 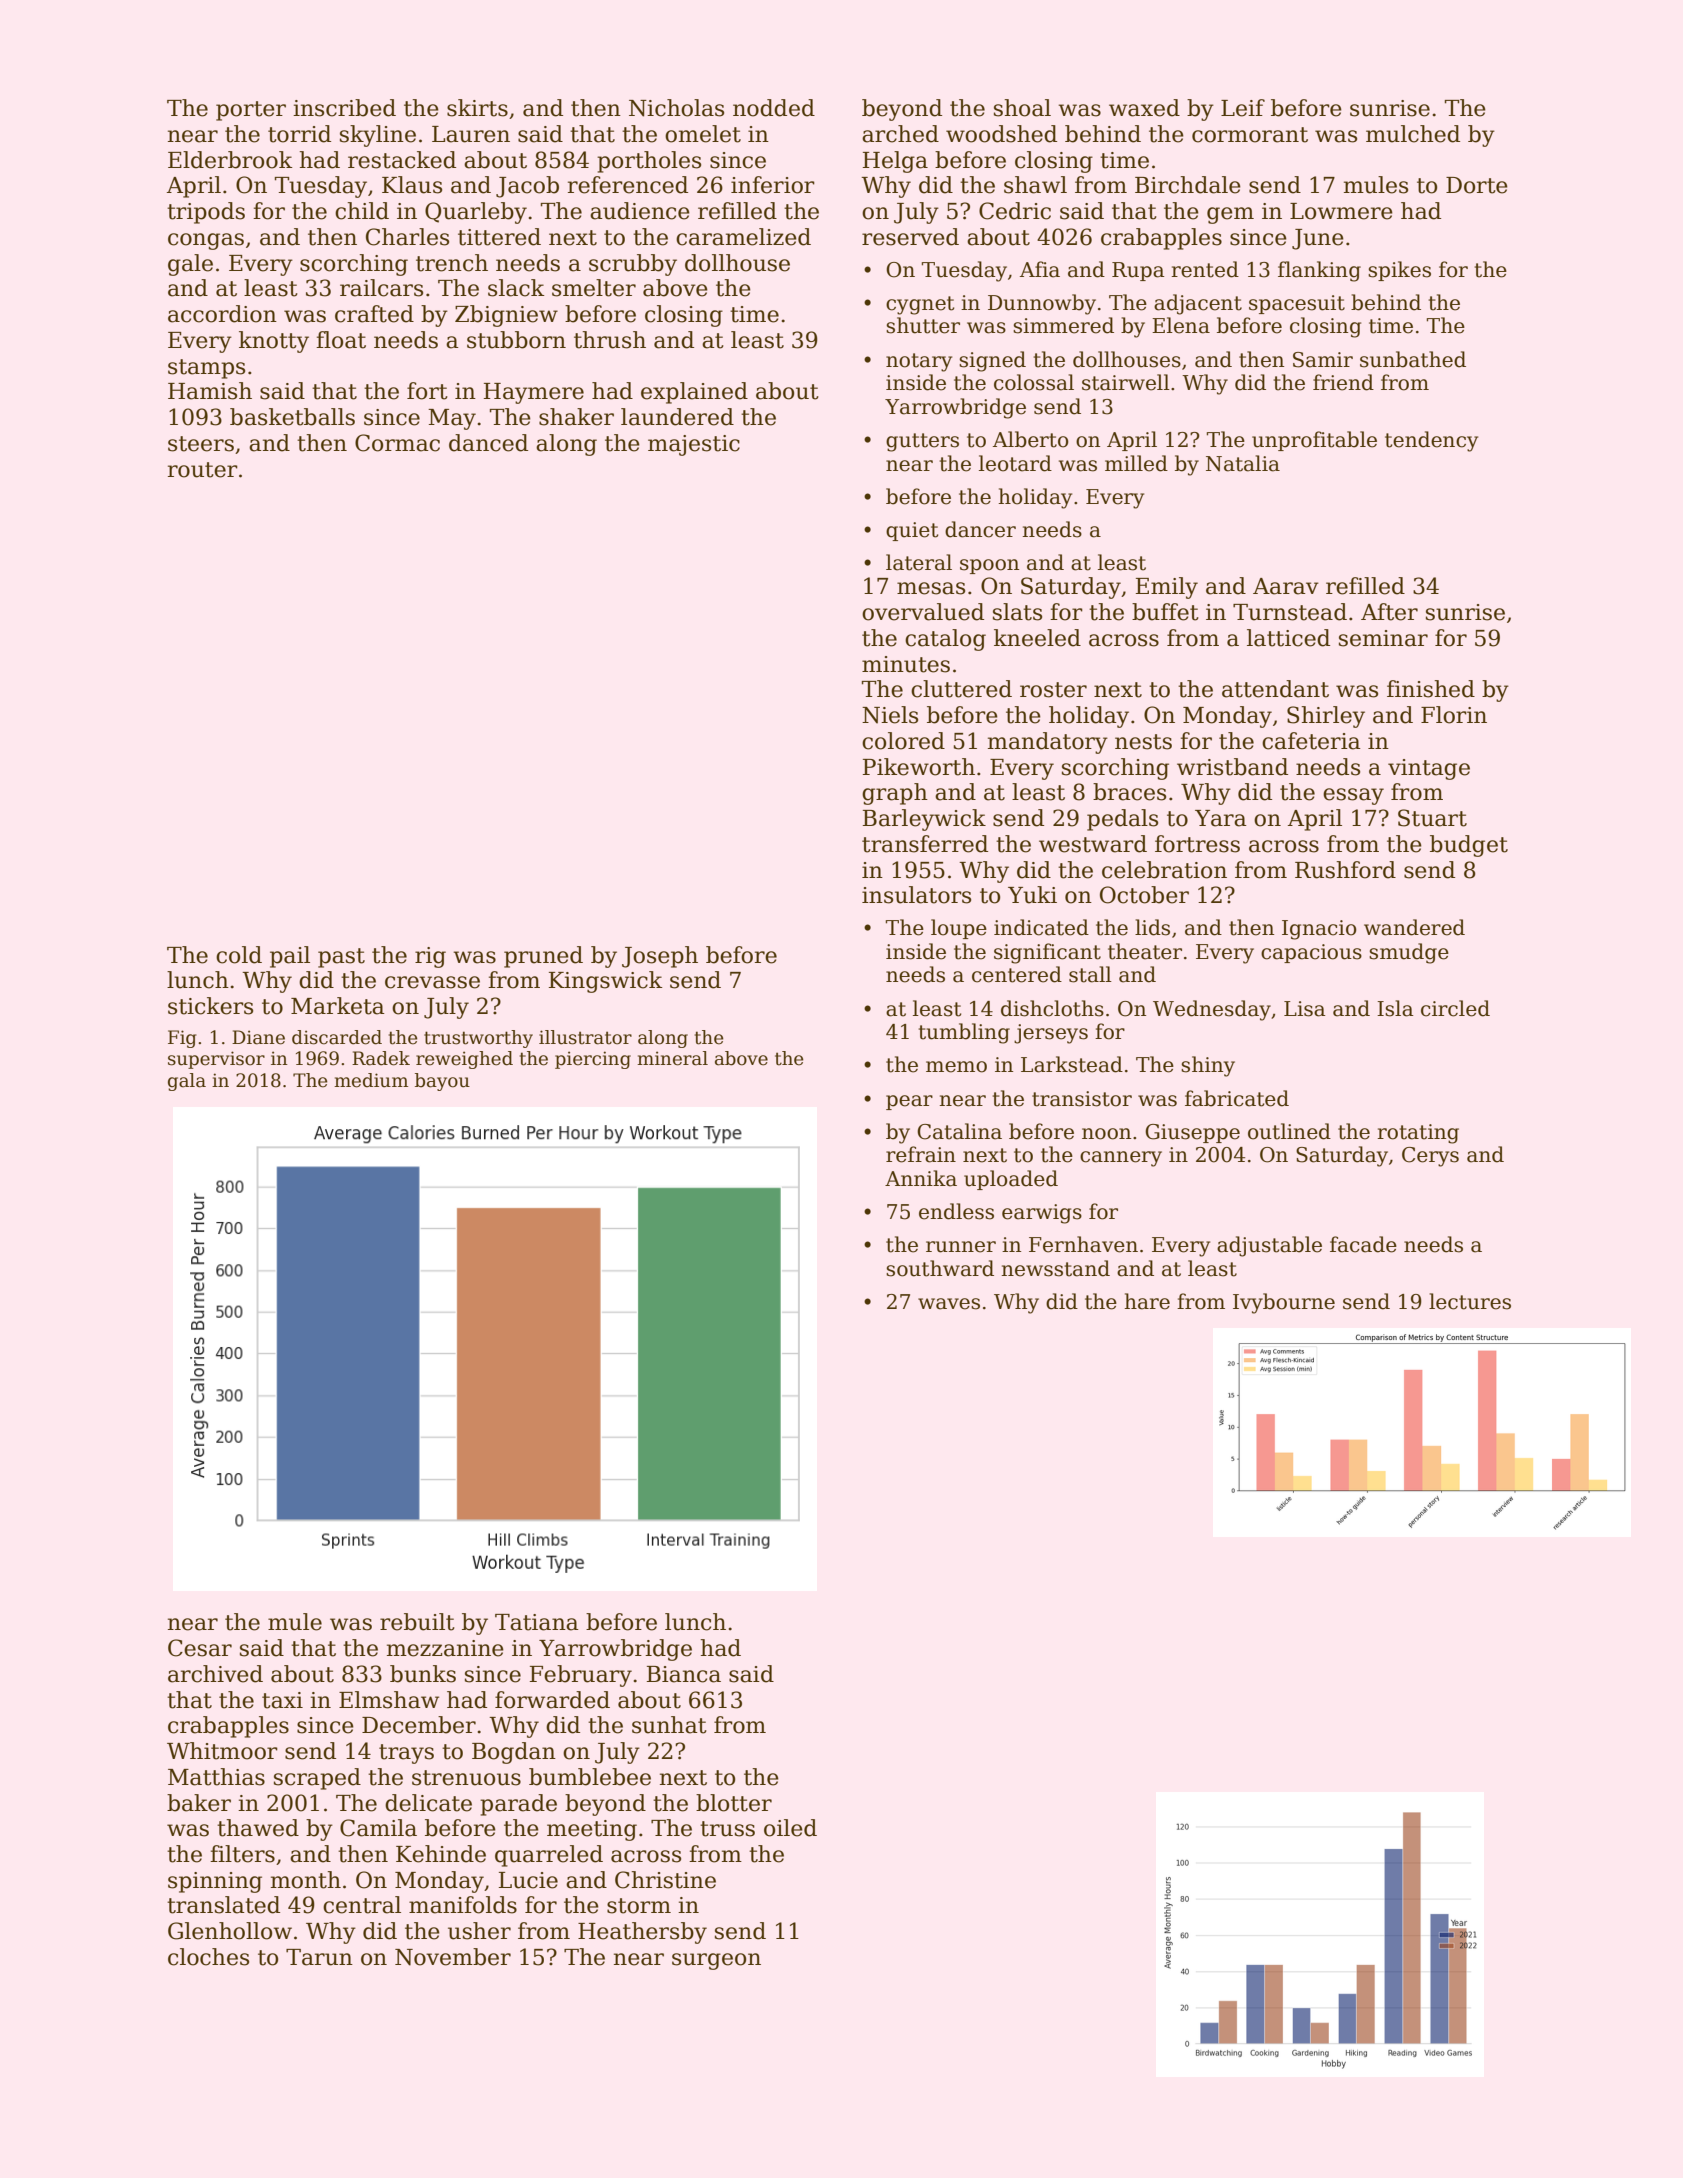 I want to click on mineral, so click(x=672, y=1058).
